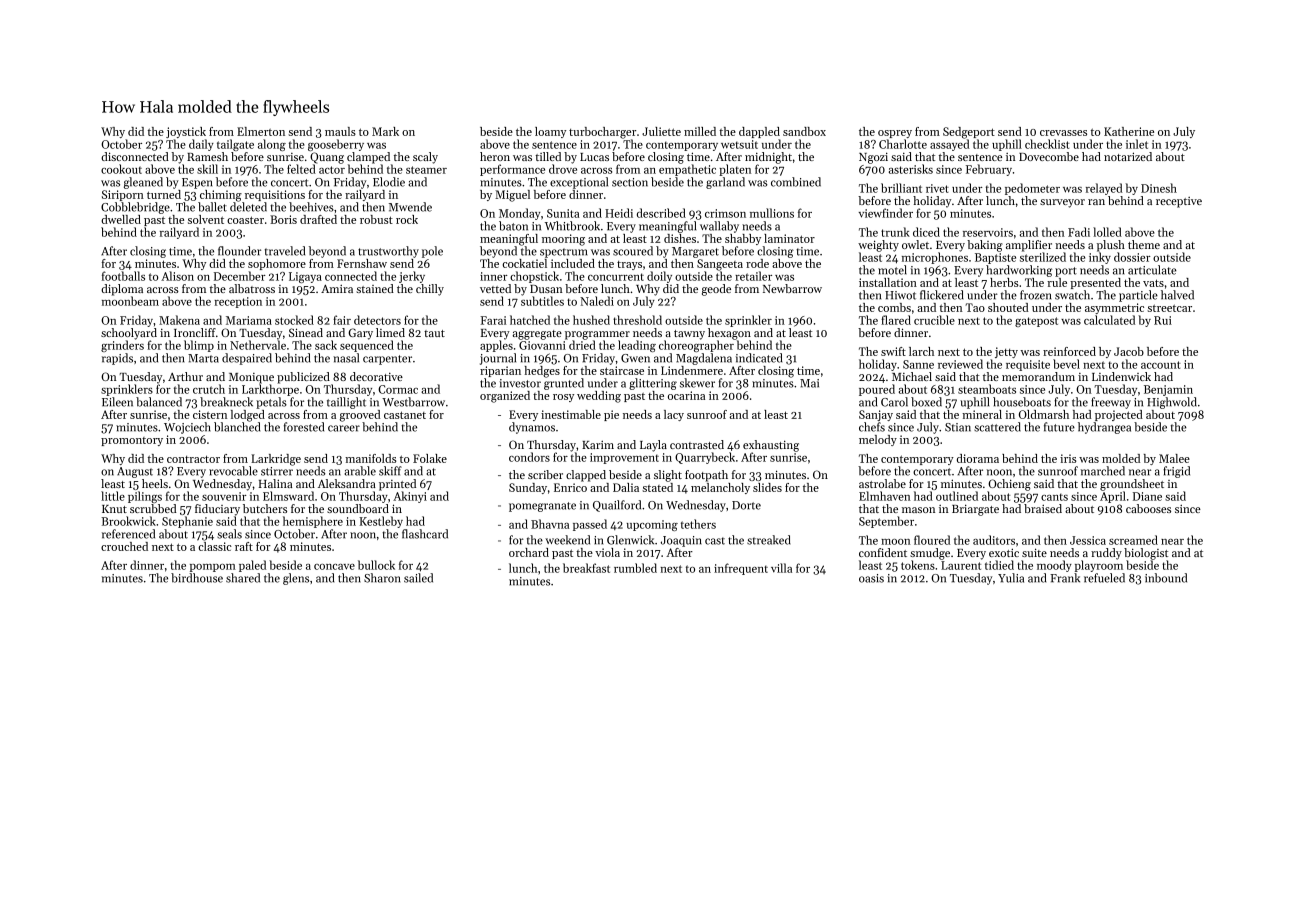 This screenshot has width=1308, height=924. Describe the element at coordinates (197, 578) in the screenshot. I see `birdhouse` at that location.
